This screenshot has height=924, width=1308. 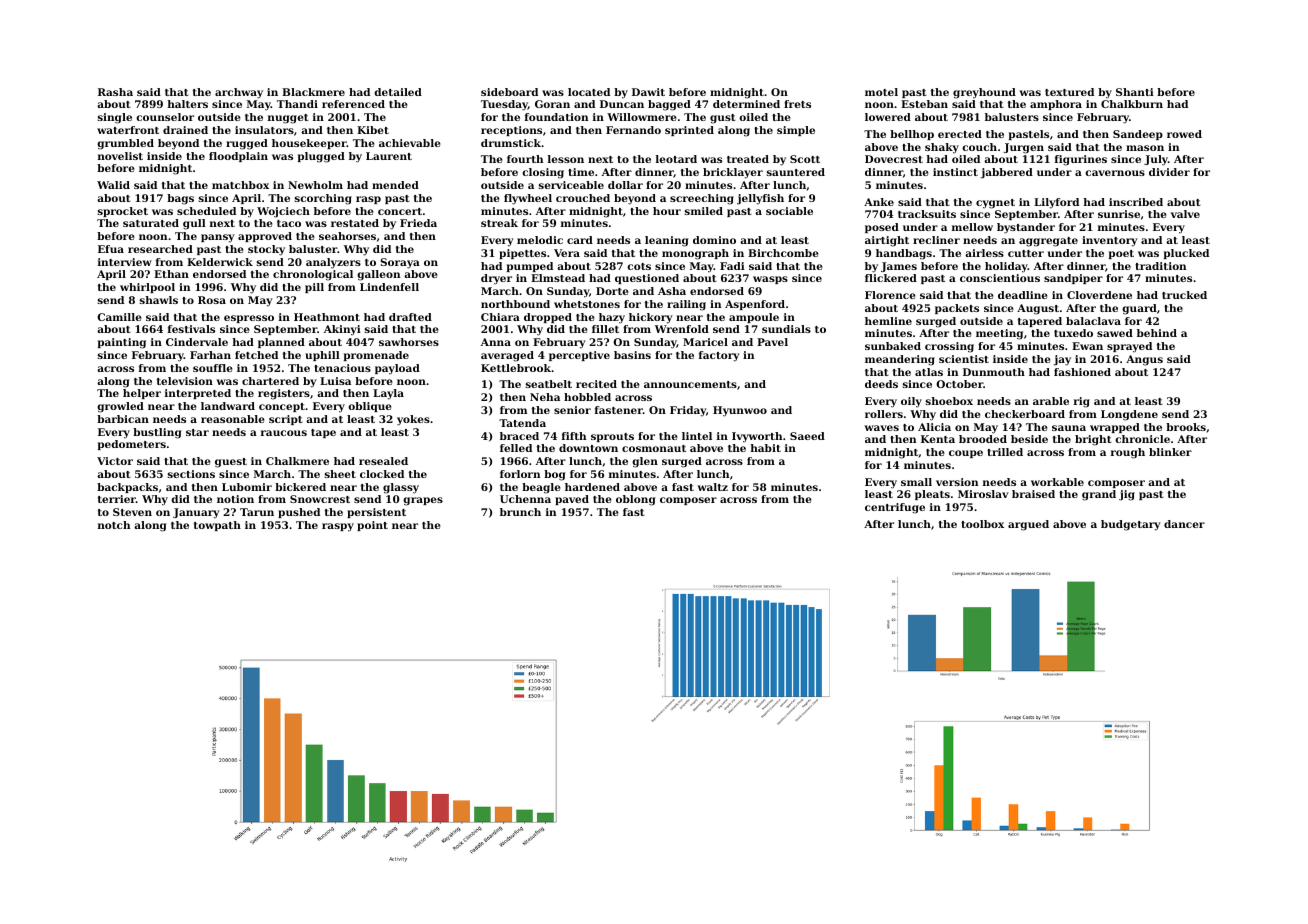 What do you see at coordinates (900, 360) in the screenshot?
I see `meandering` at bounding box center [900, 360].
